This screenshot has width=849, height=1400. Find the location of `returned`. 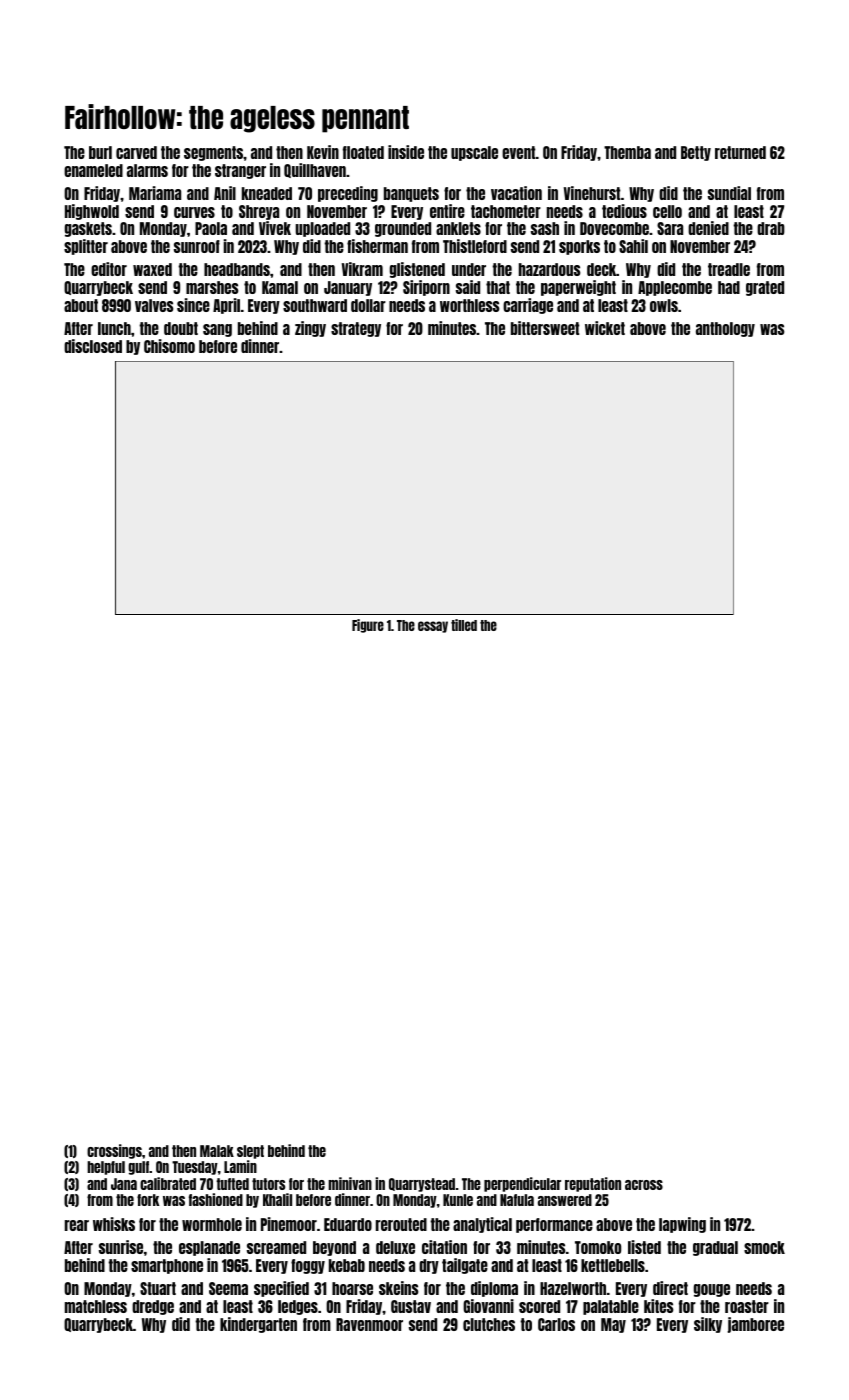

returned is located at coordinates (740, 152).
